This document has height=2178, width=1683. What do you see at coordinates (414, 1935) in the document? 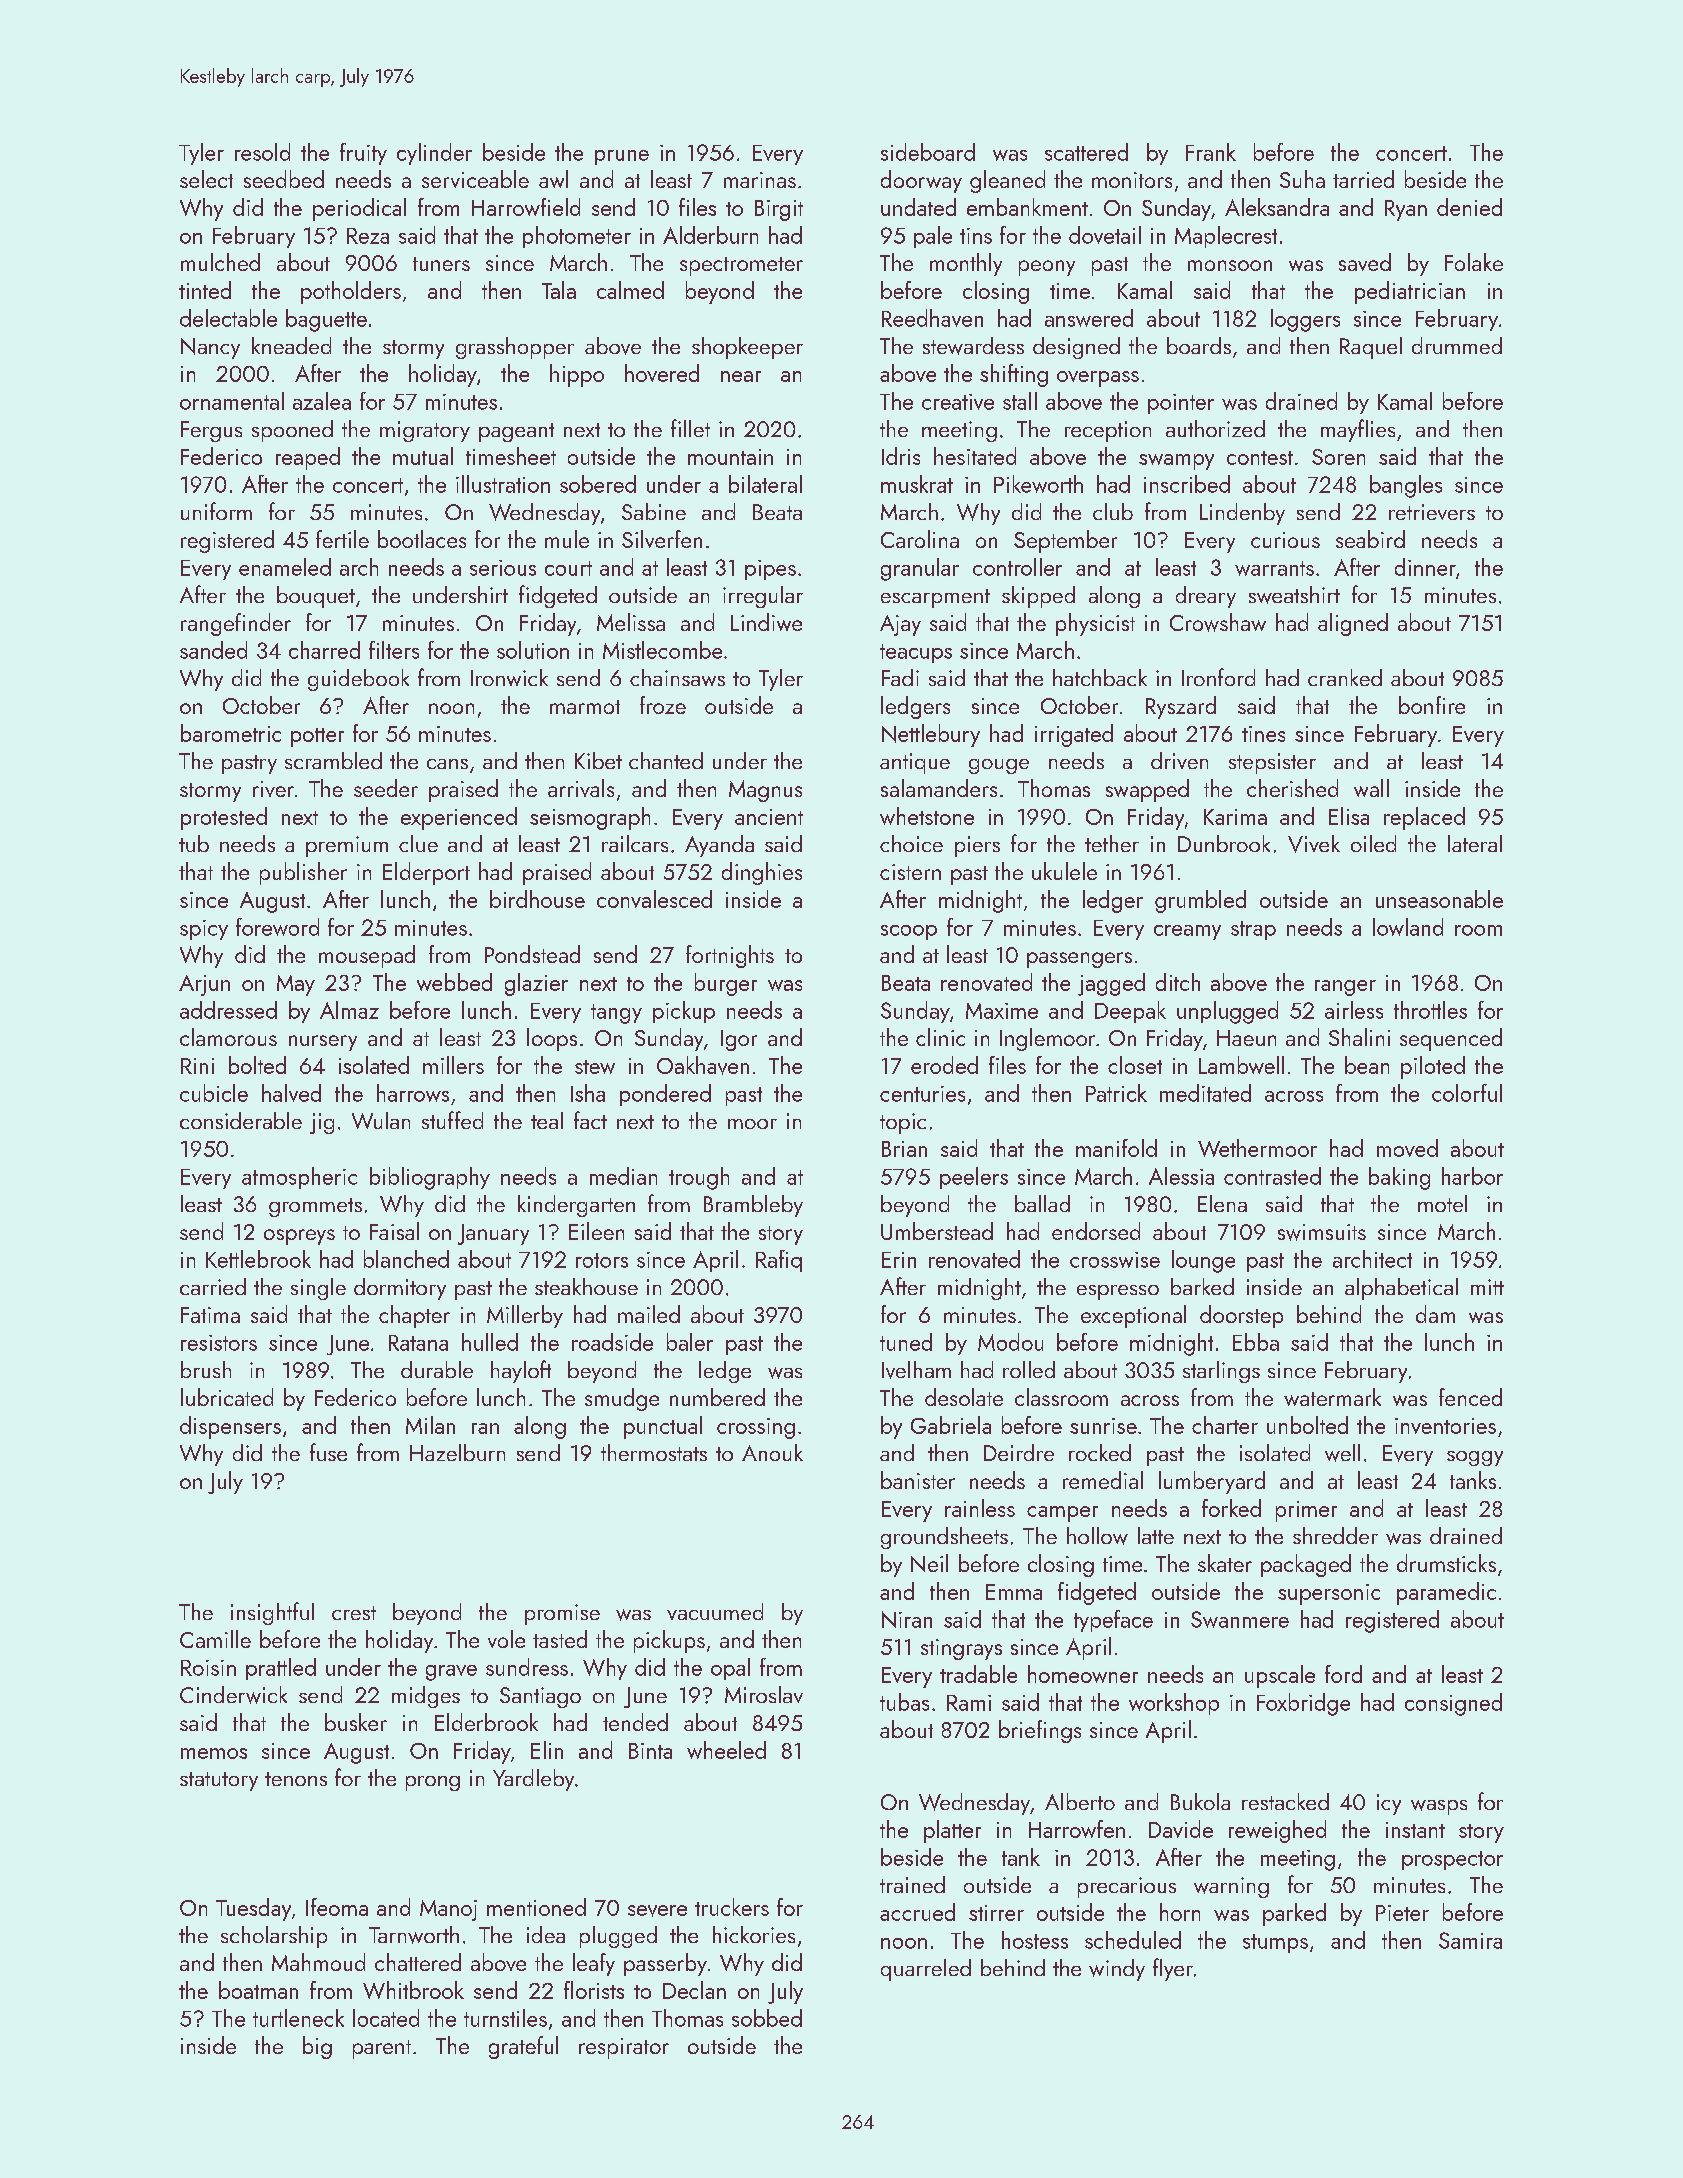
I see `Tarnworth` at bounding box center [414, 1935].
